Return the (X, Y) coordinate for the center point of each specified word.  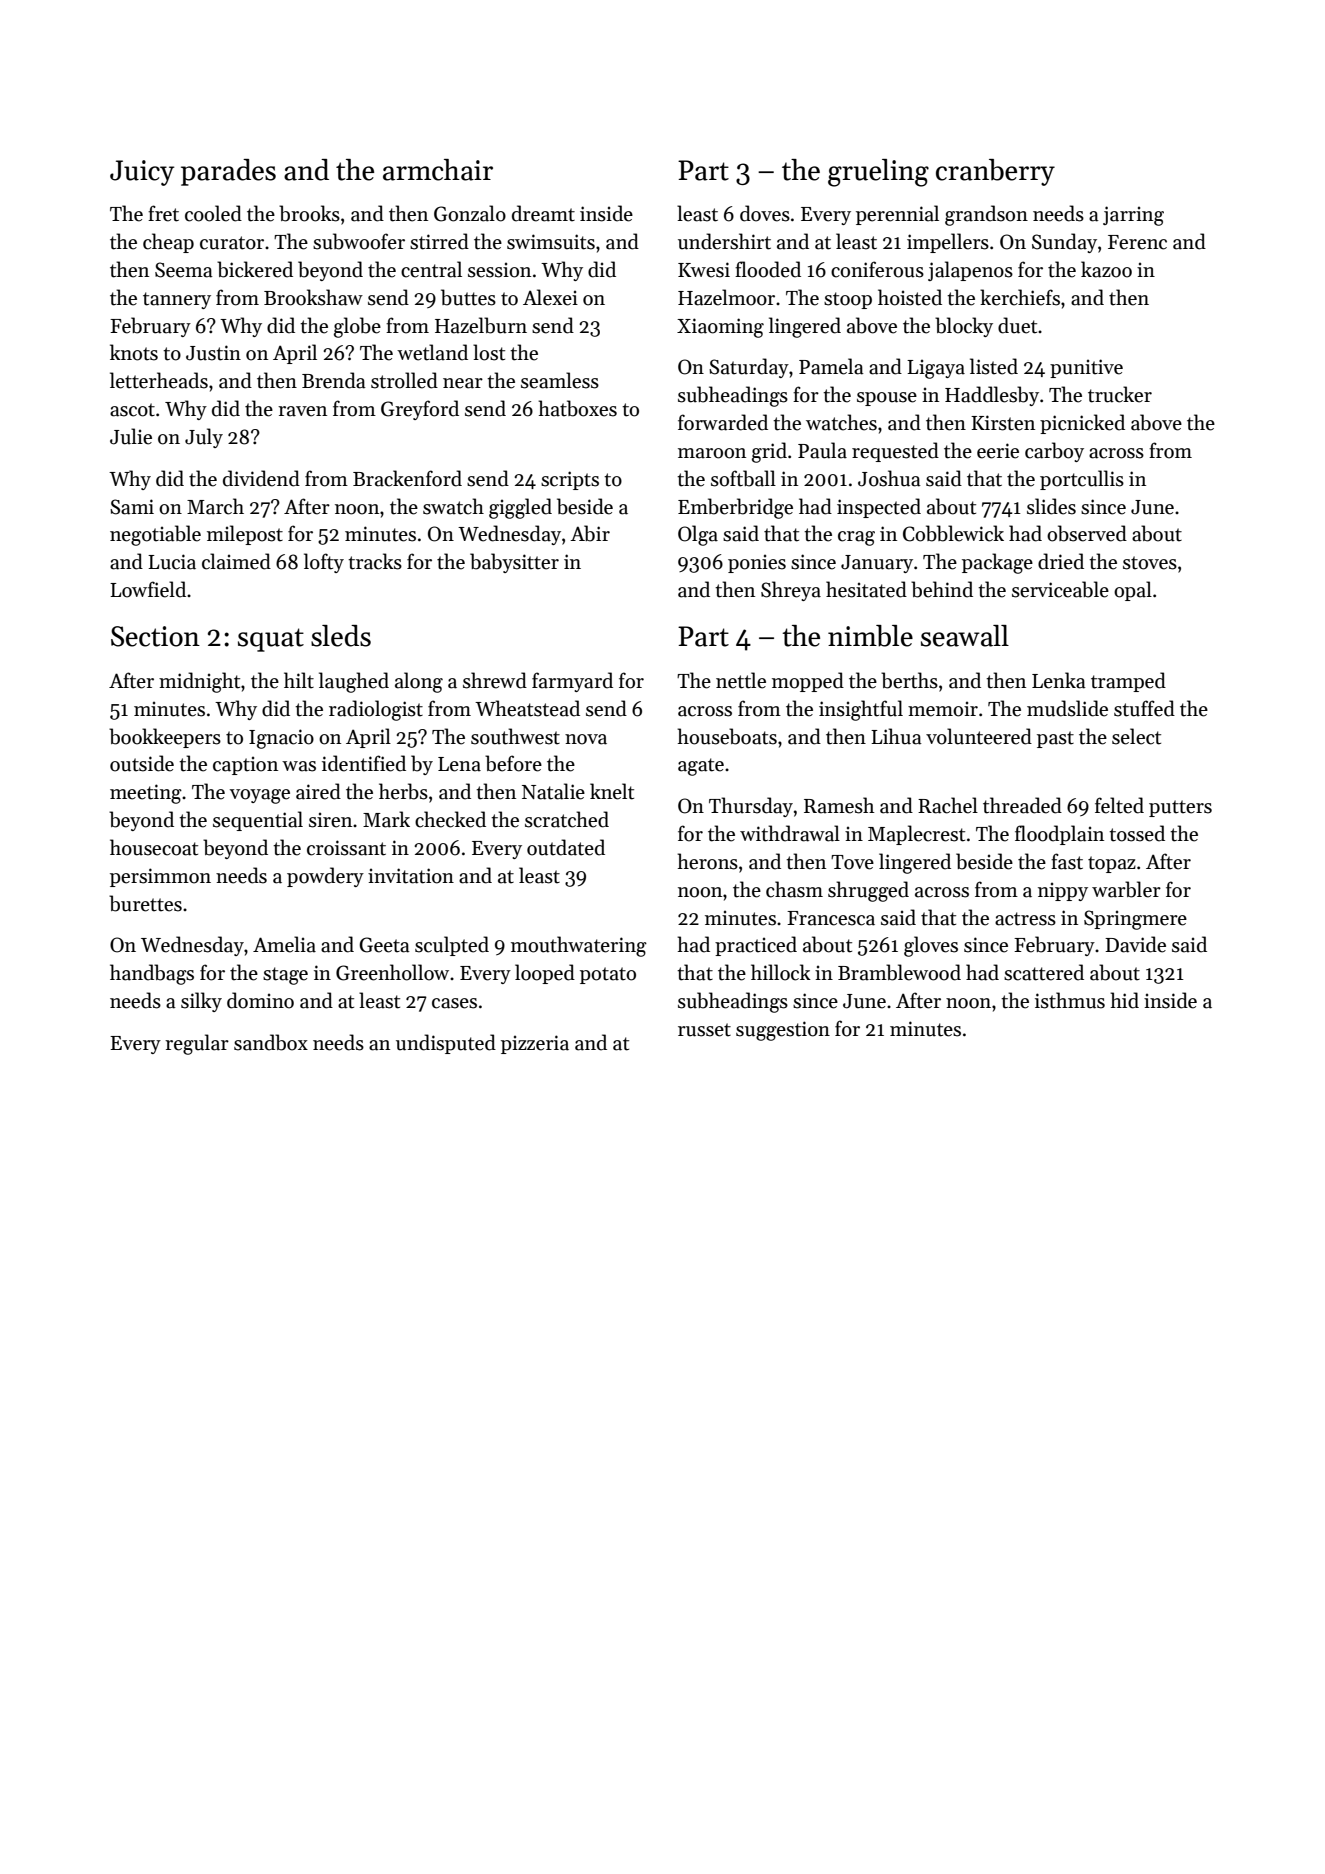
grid (769, 452)
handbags (152, 974)
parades (228, 172)
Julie (131, 436)
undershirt (724, 241)
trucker (1120, 394)
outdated (566, 847)
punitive (1086, 368)
